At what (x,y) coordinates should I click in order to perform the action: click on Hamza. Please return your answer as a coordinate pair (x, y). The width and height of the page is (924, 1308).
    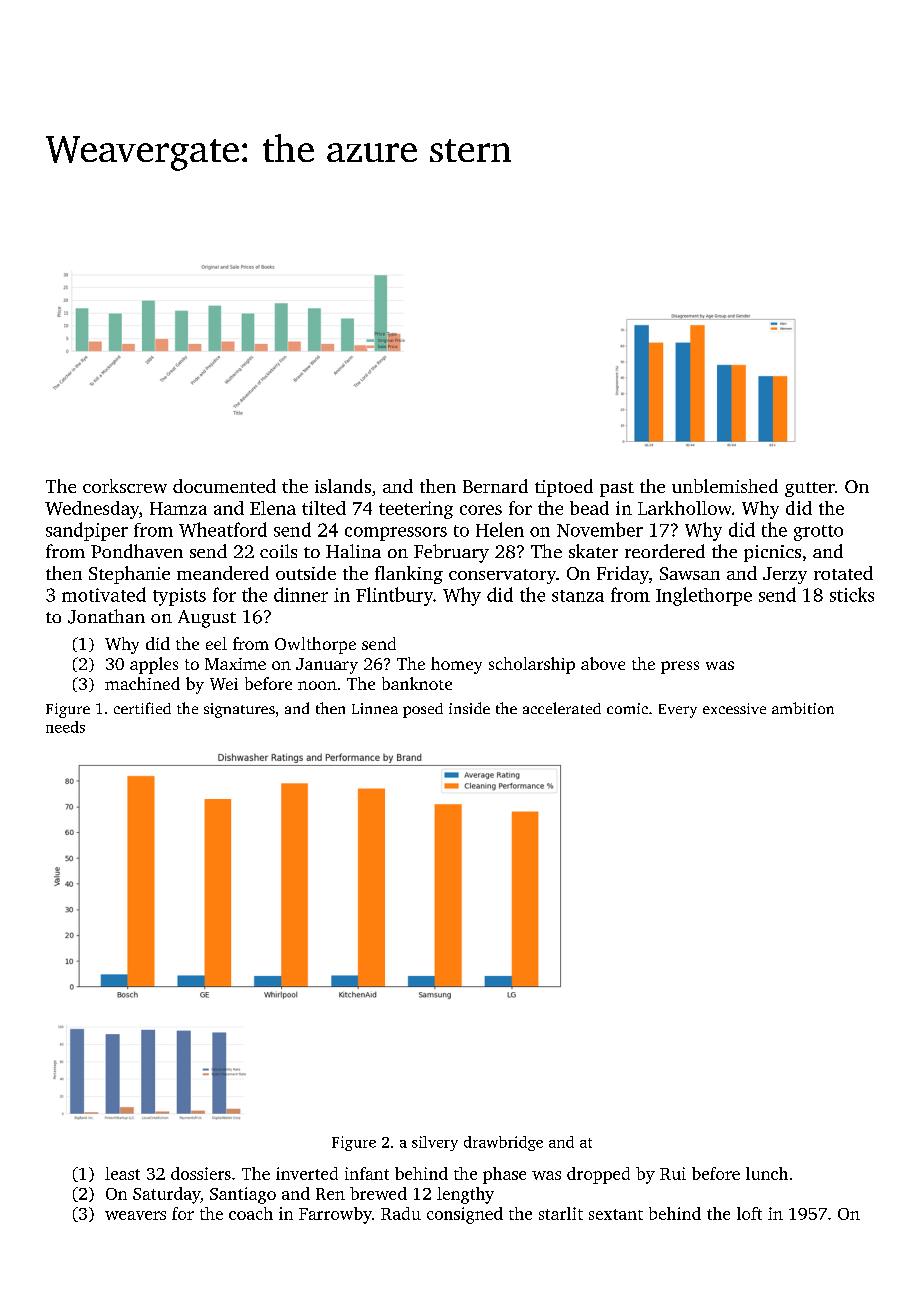
    Looking at the image, I should click on (178, 508).
